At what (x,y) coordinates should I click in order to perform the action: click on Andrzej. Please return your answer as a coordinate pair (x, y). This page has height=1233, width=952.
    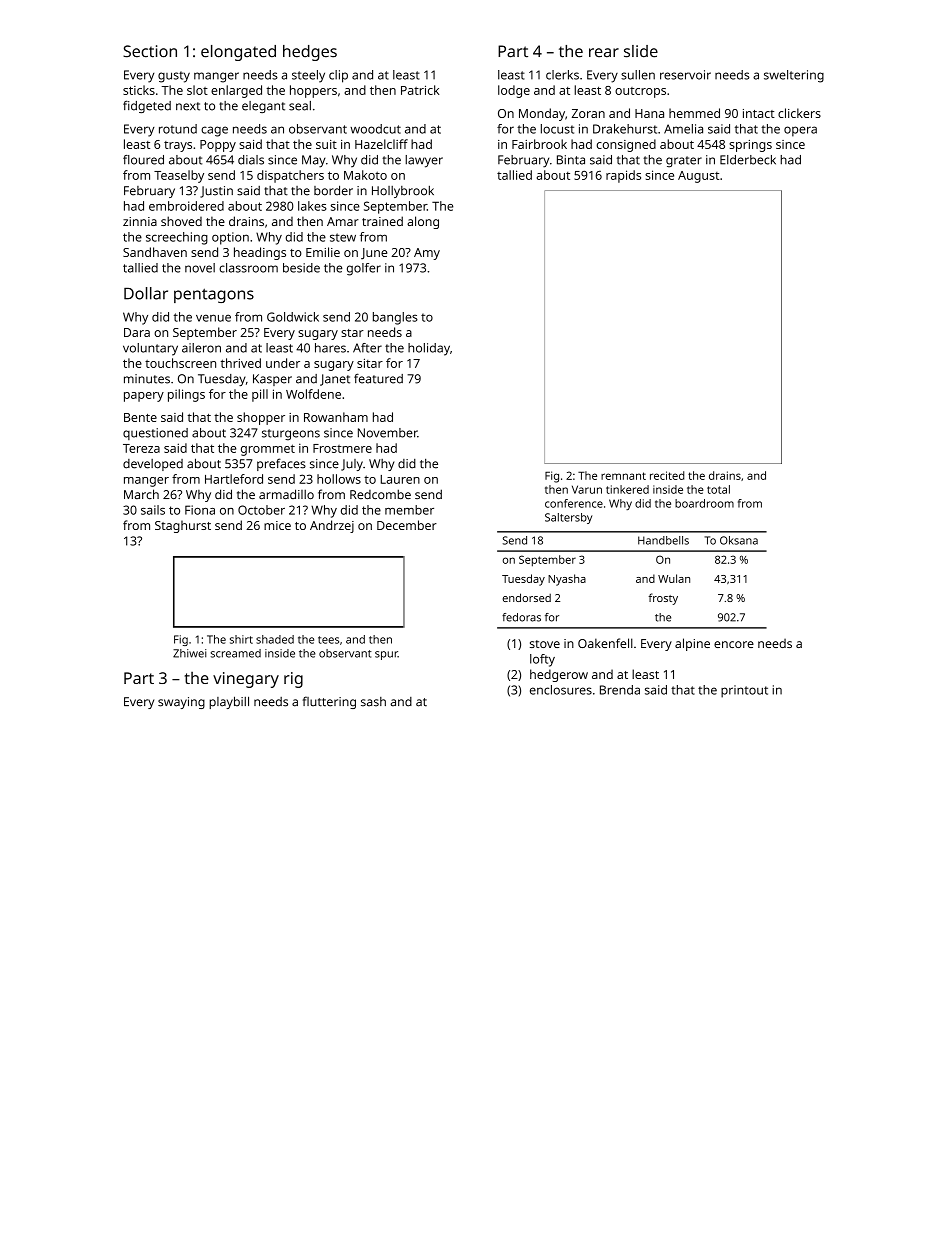
    Looking at the image, I should click on (332, 526).
